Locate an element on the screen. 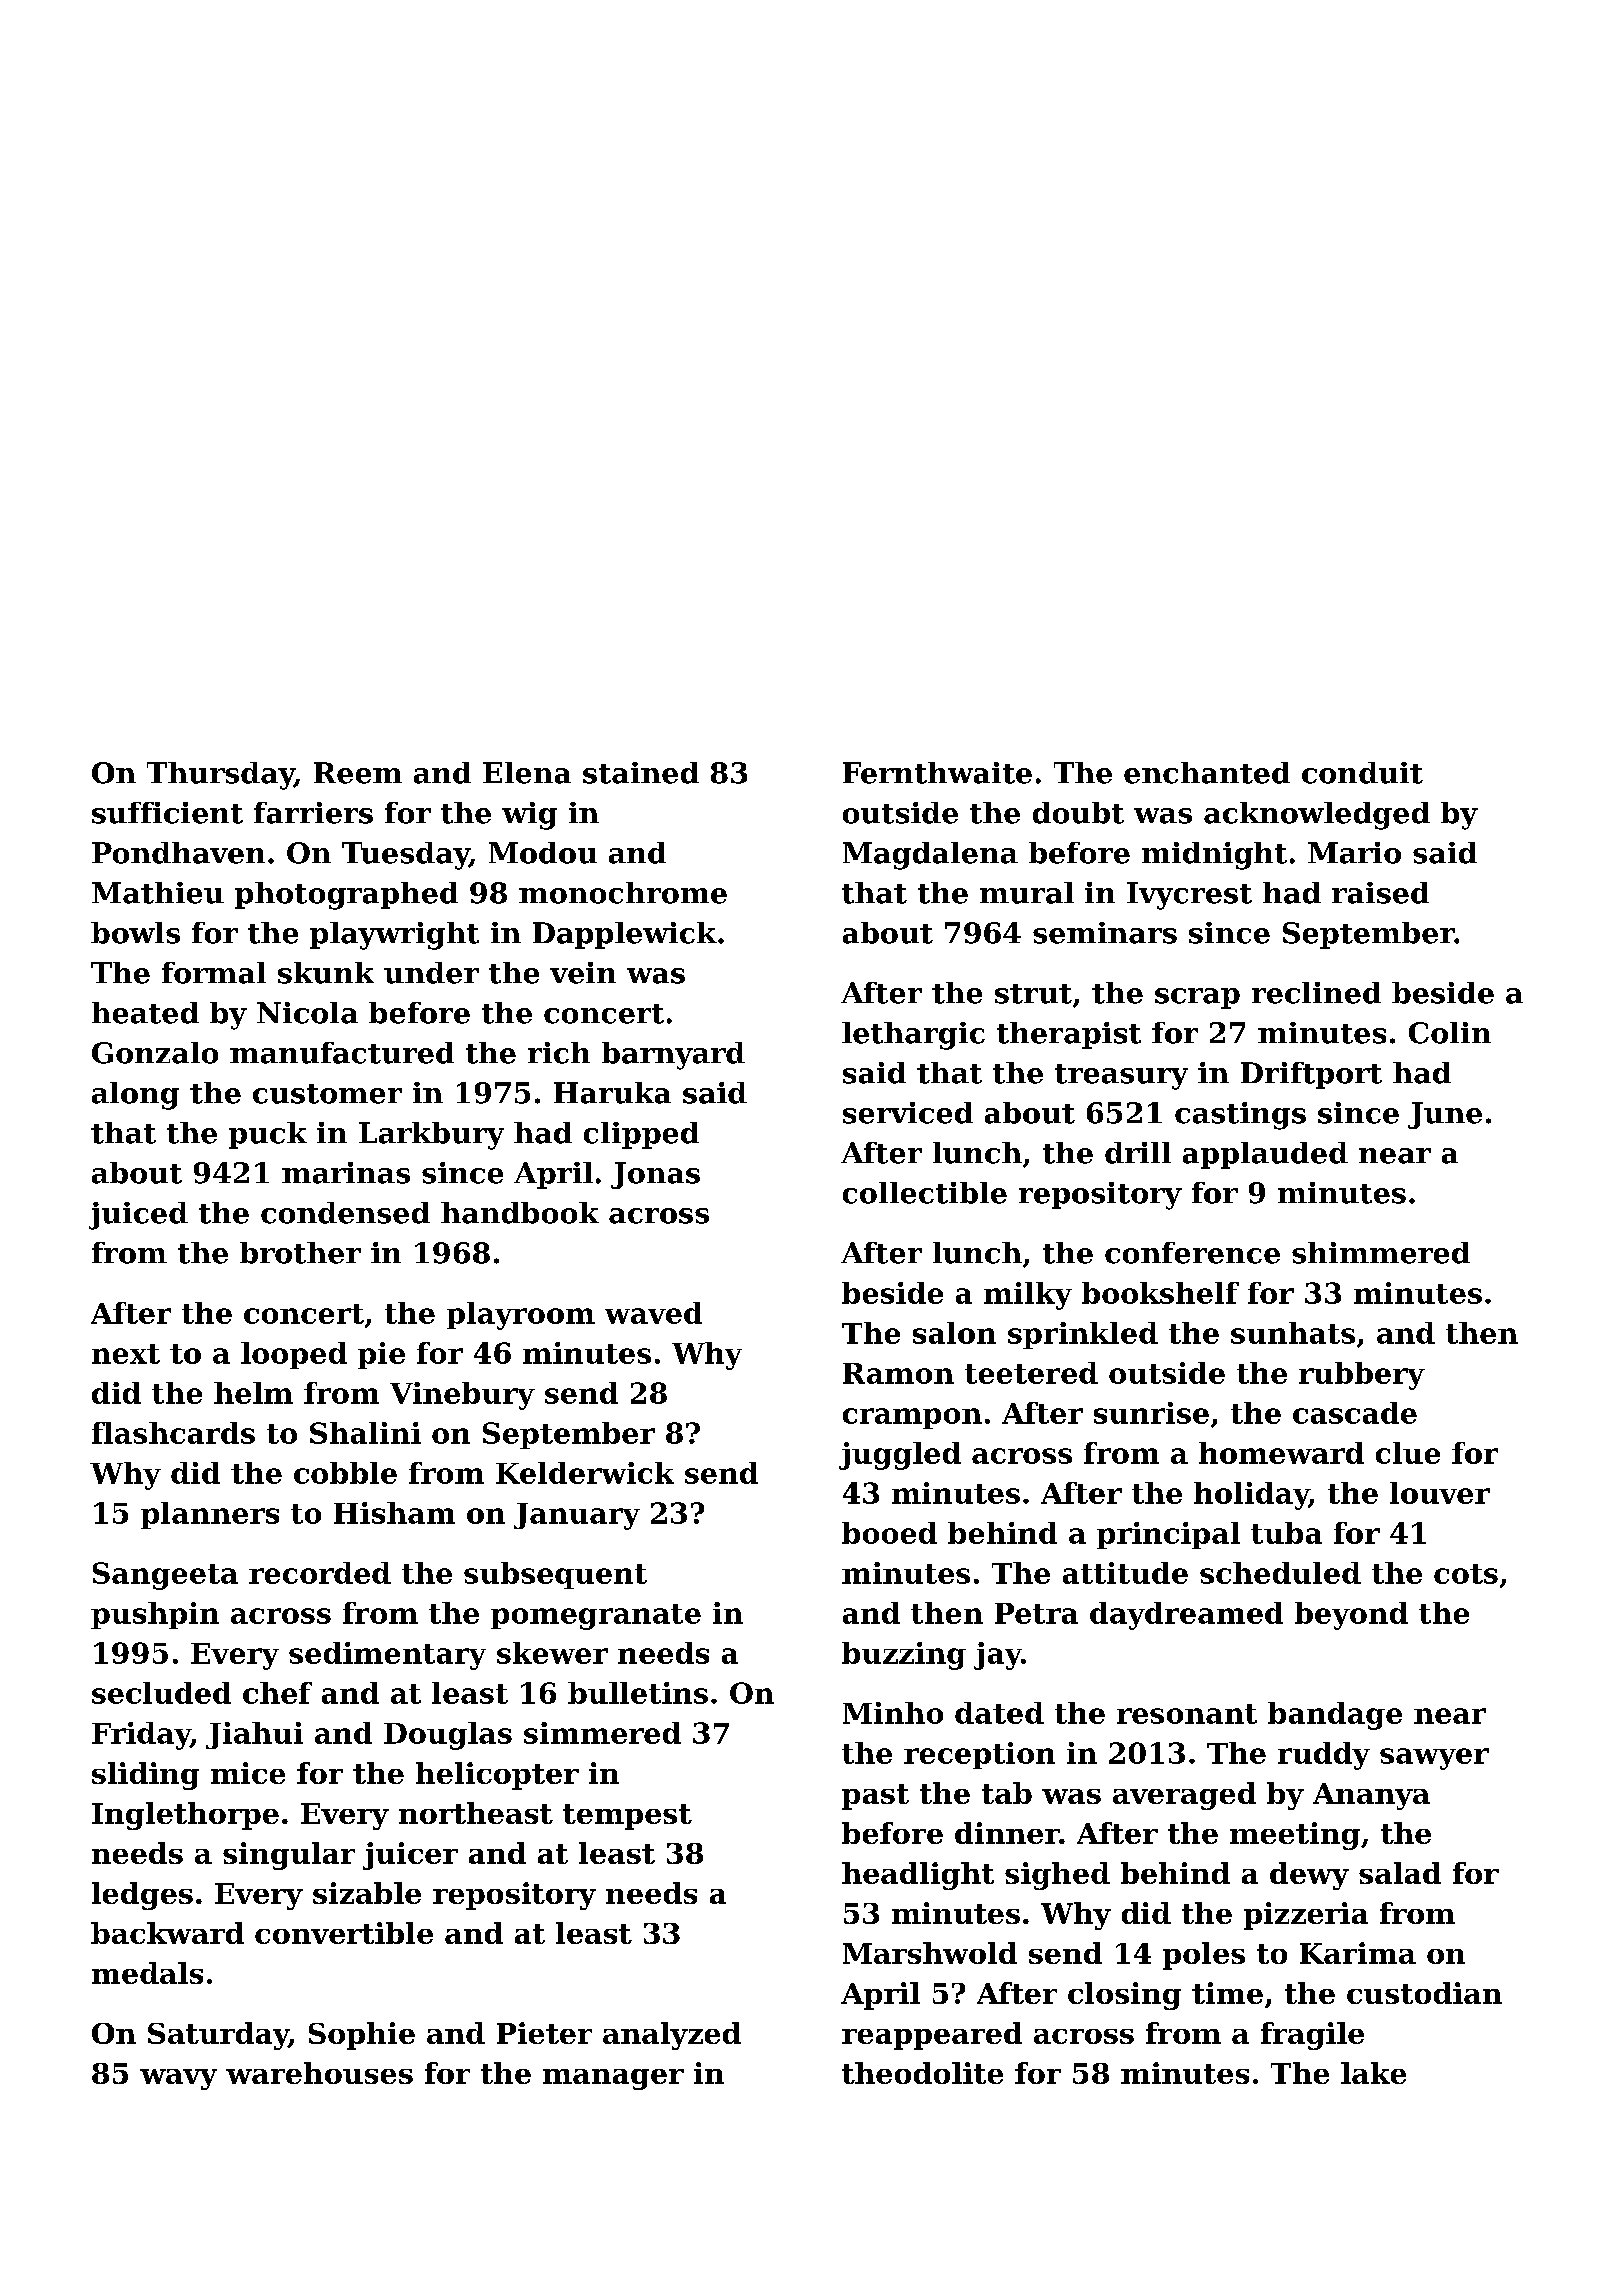 This screenshot has height=2292, width=1620. Sophie is located at coordinates (362, 2036).
